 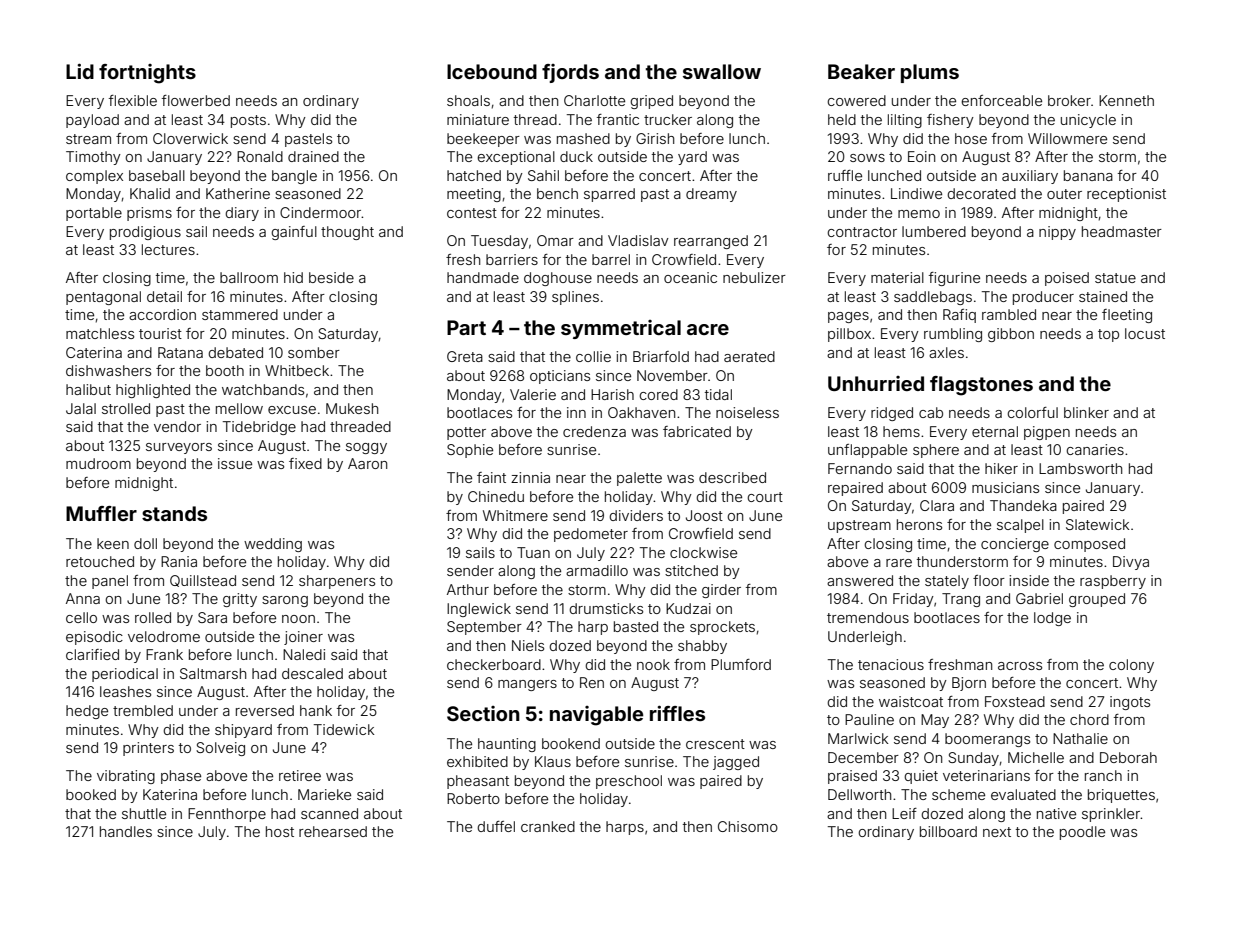 I want to click on tremendous, so click(x=868, y=617).
